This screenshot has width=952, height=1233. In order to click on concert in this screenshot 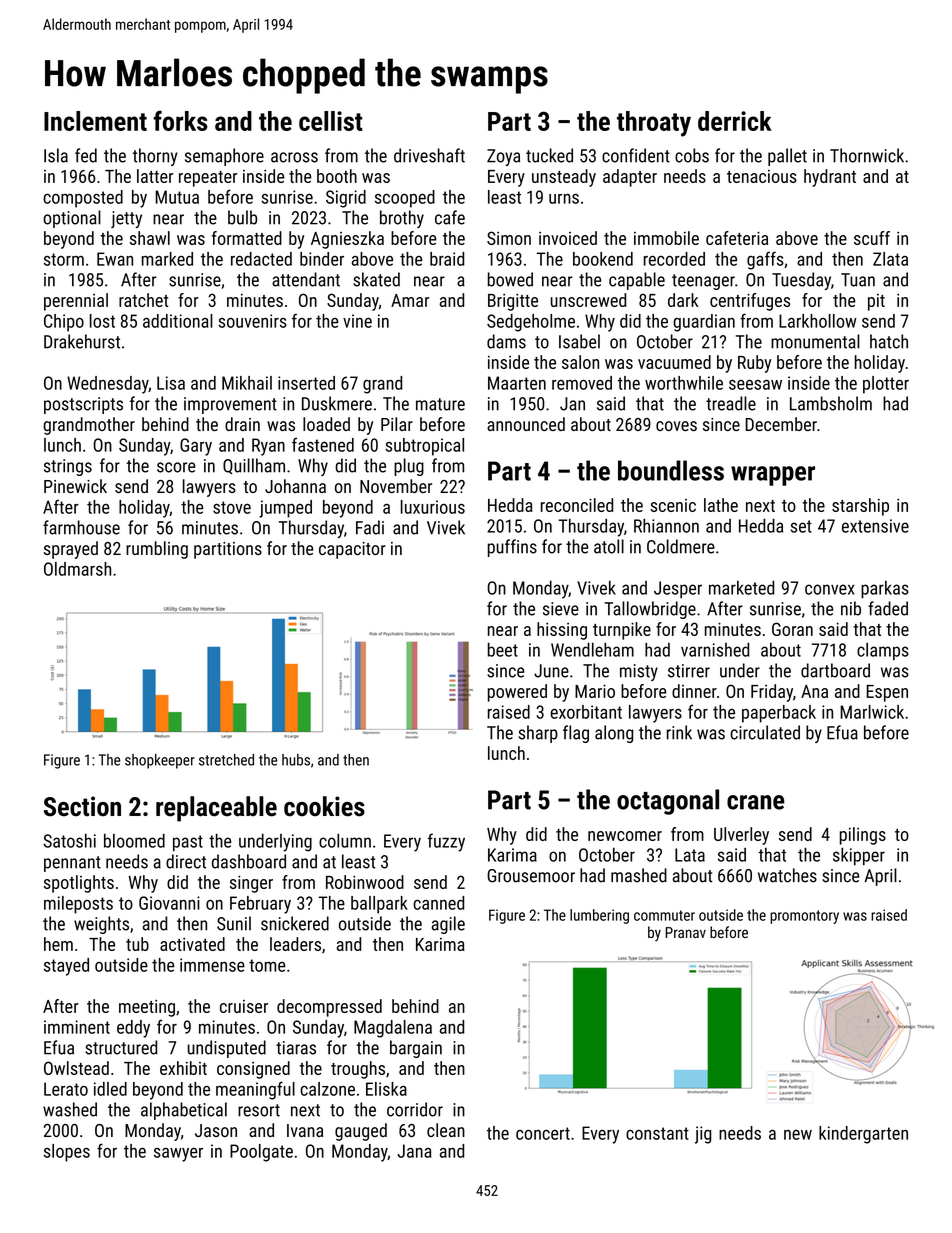, I will do `click(543, 1133)`.
